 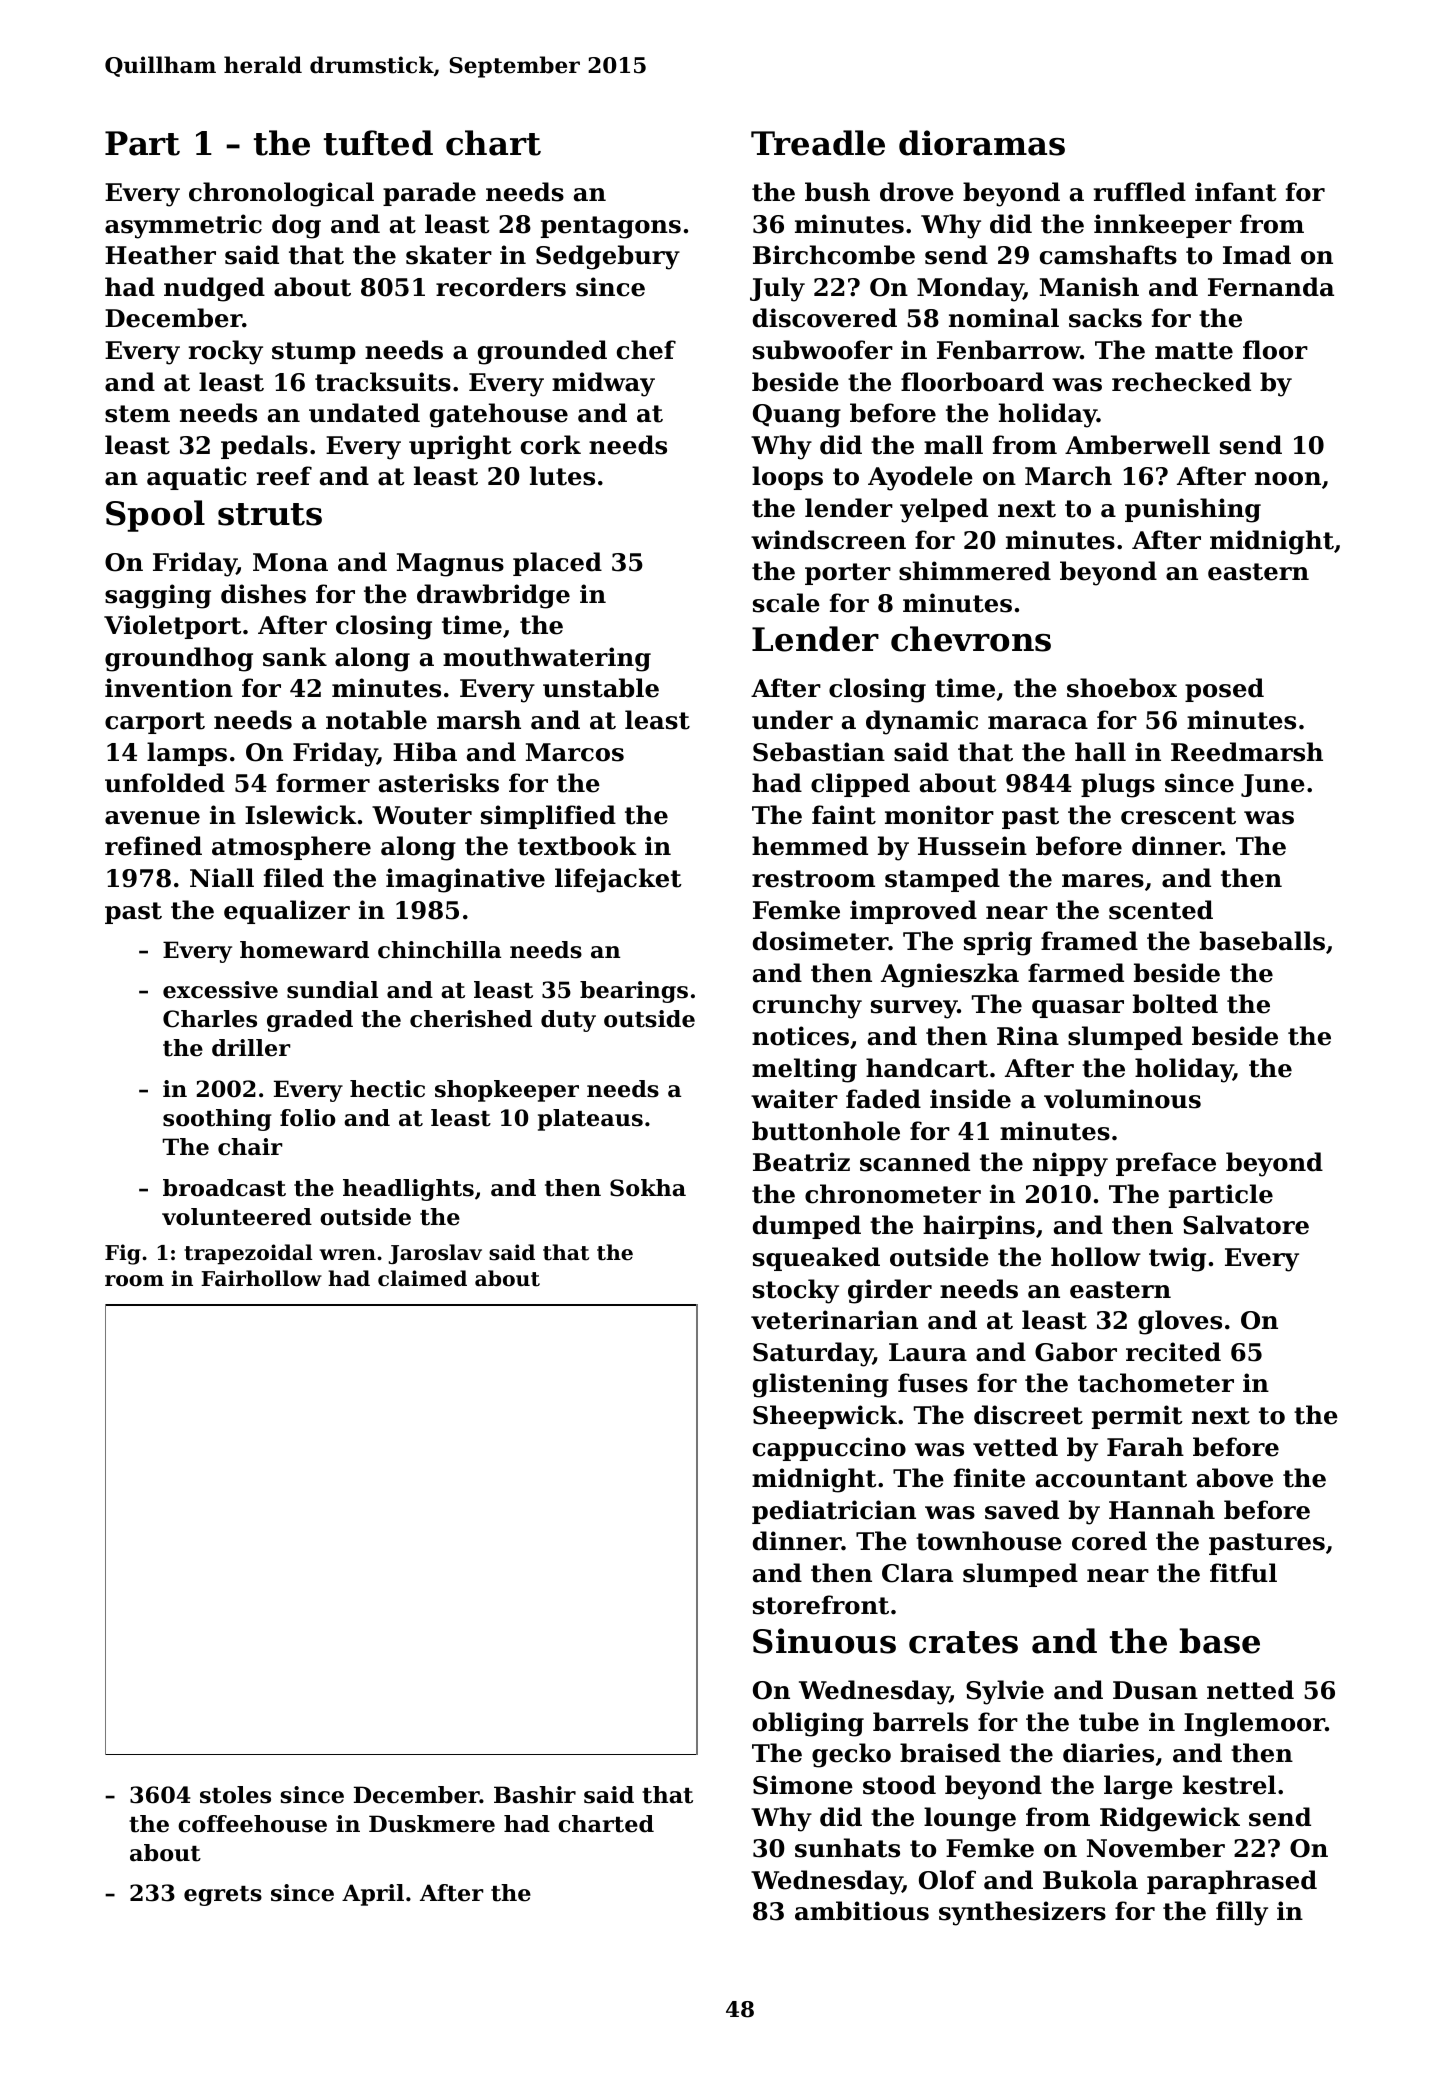 What do you see at coordinates (1175, 1004) in the screenshot?
I see `bolted` at bounding box center [1175, 1004].
